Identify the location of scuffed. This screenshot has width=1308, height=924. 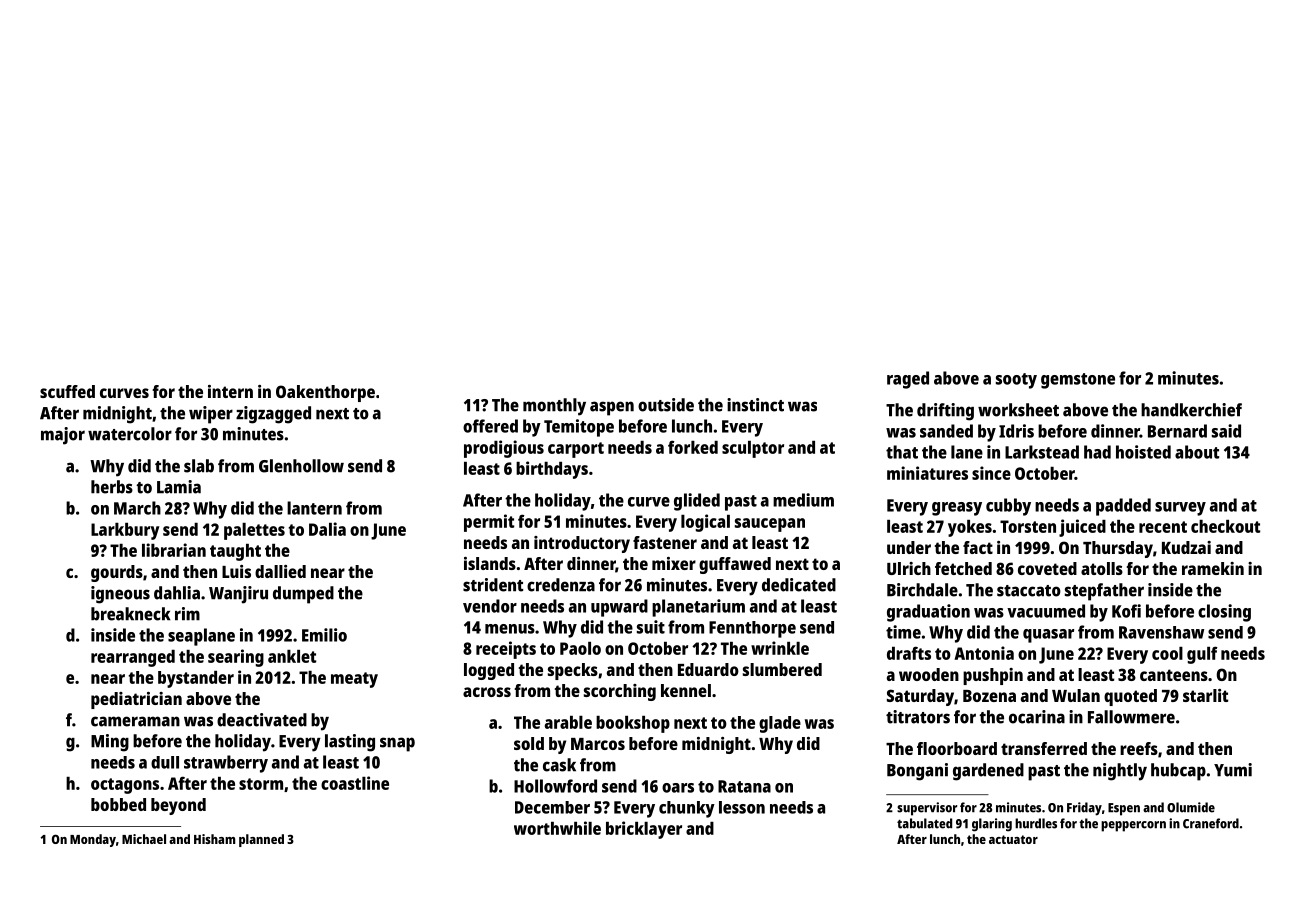
(67, 391).
